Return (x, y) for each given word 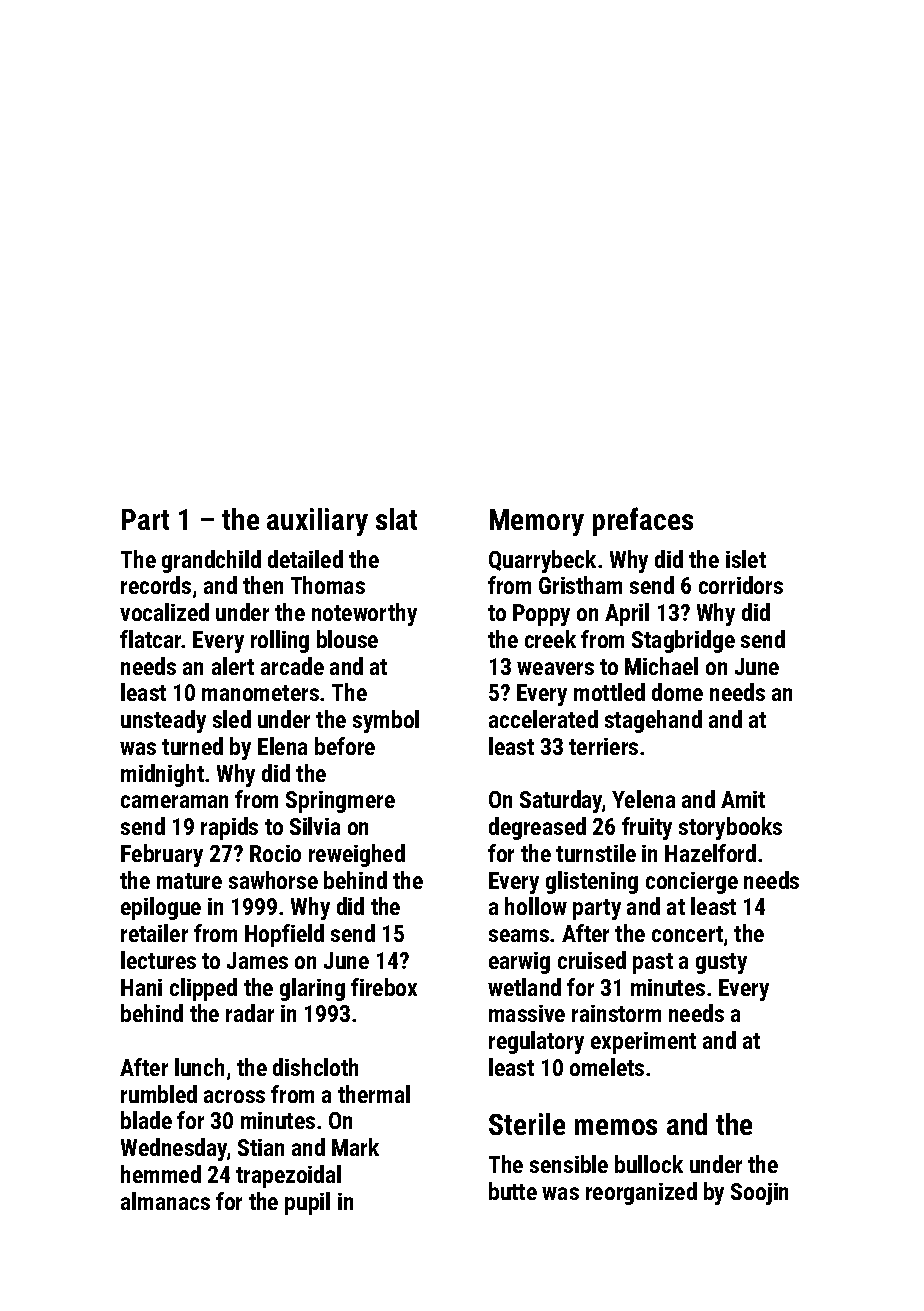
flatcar (151, 639)
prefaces (643, 521)
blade (146, 1120)
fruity (647, 828)
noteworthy (364, 614)
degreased (537, 828)
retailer (154, 933)
